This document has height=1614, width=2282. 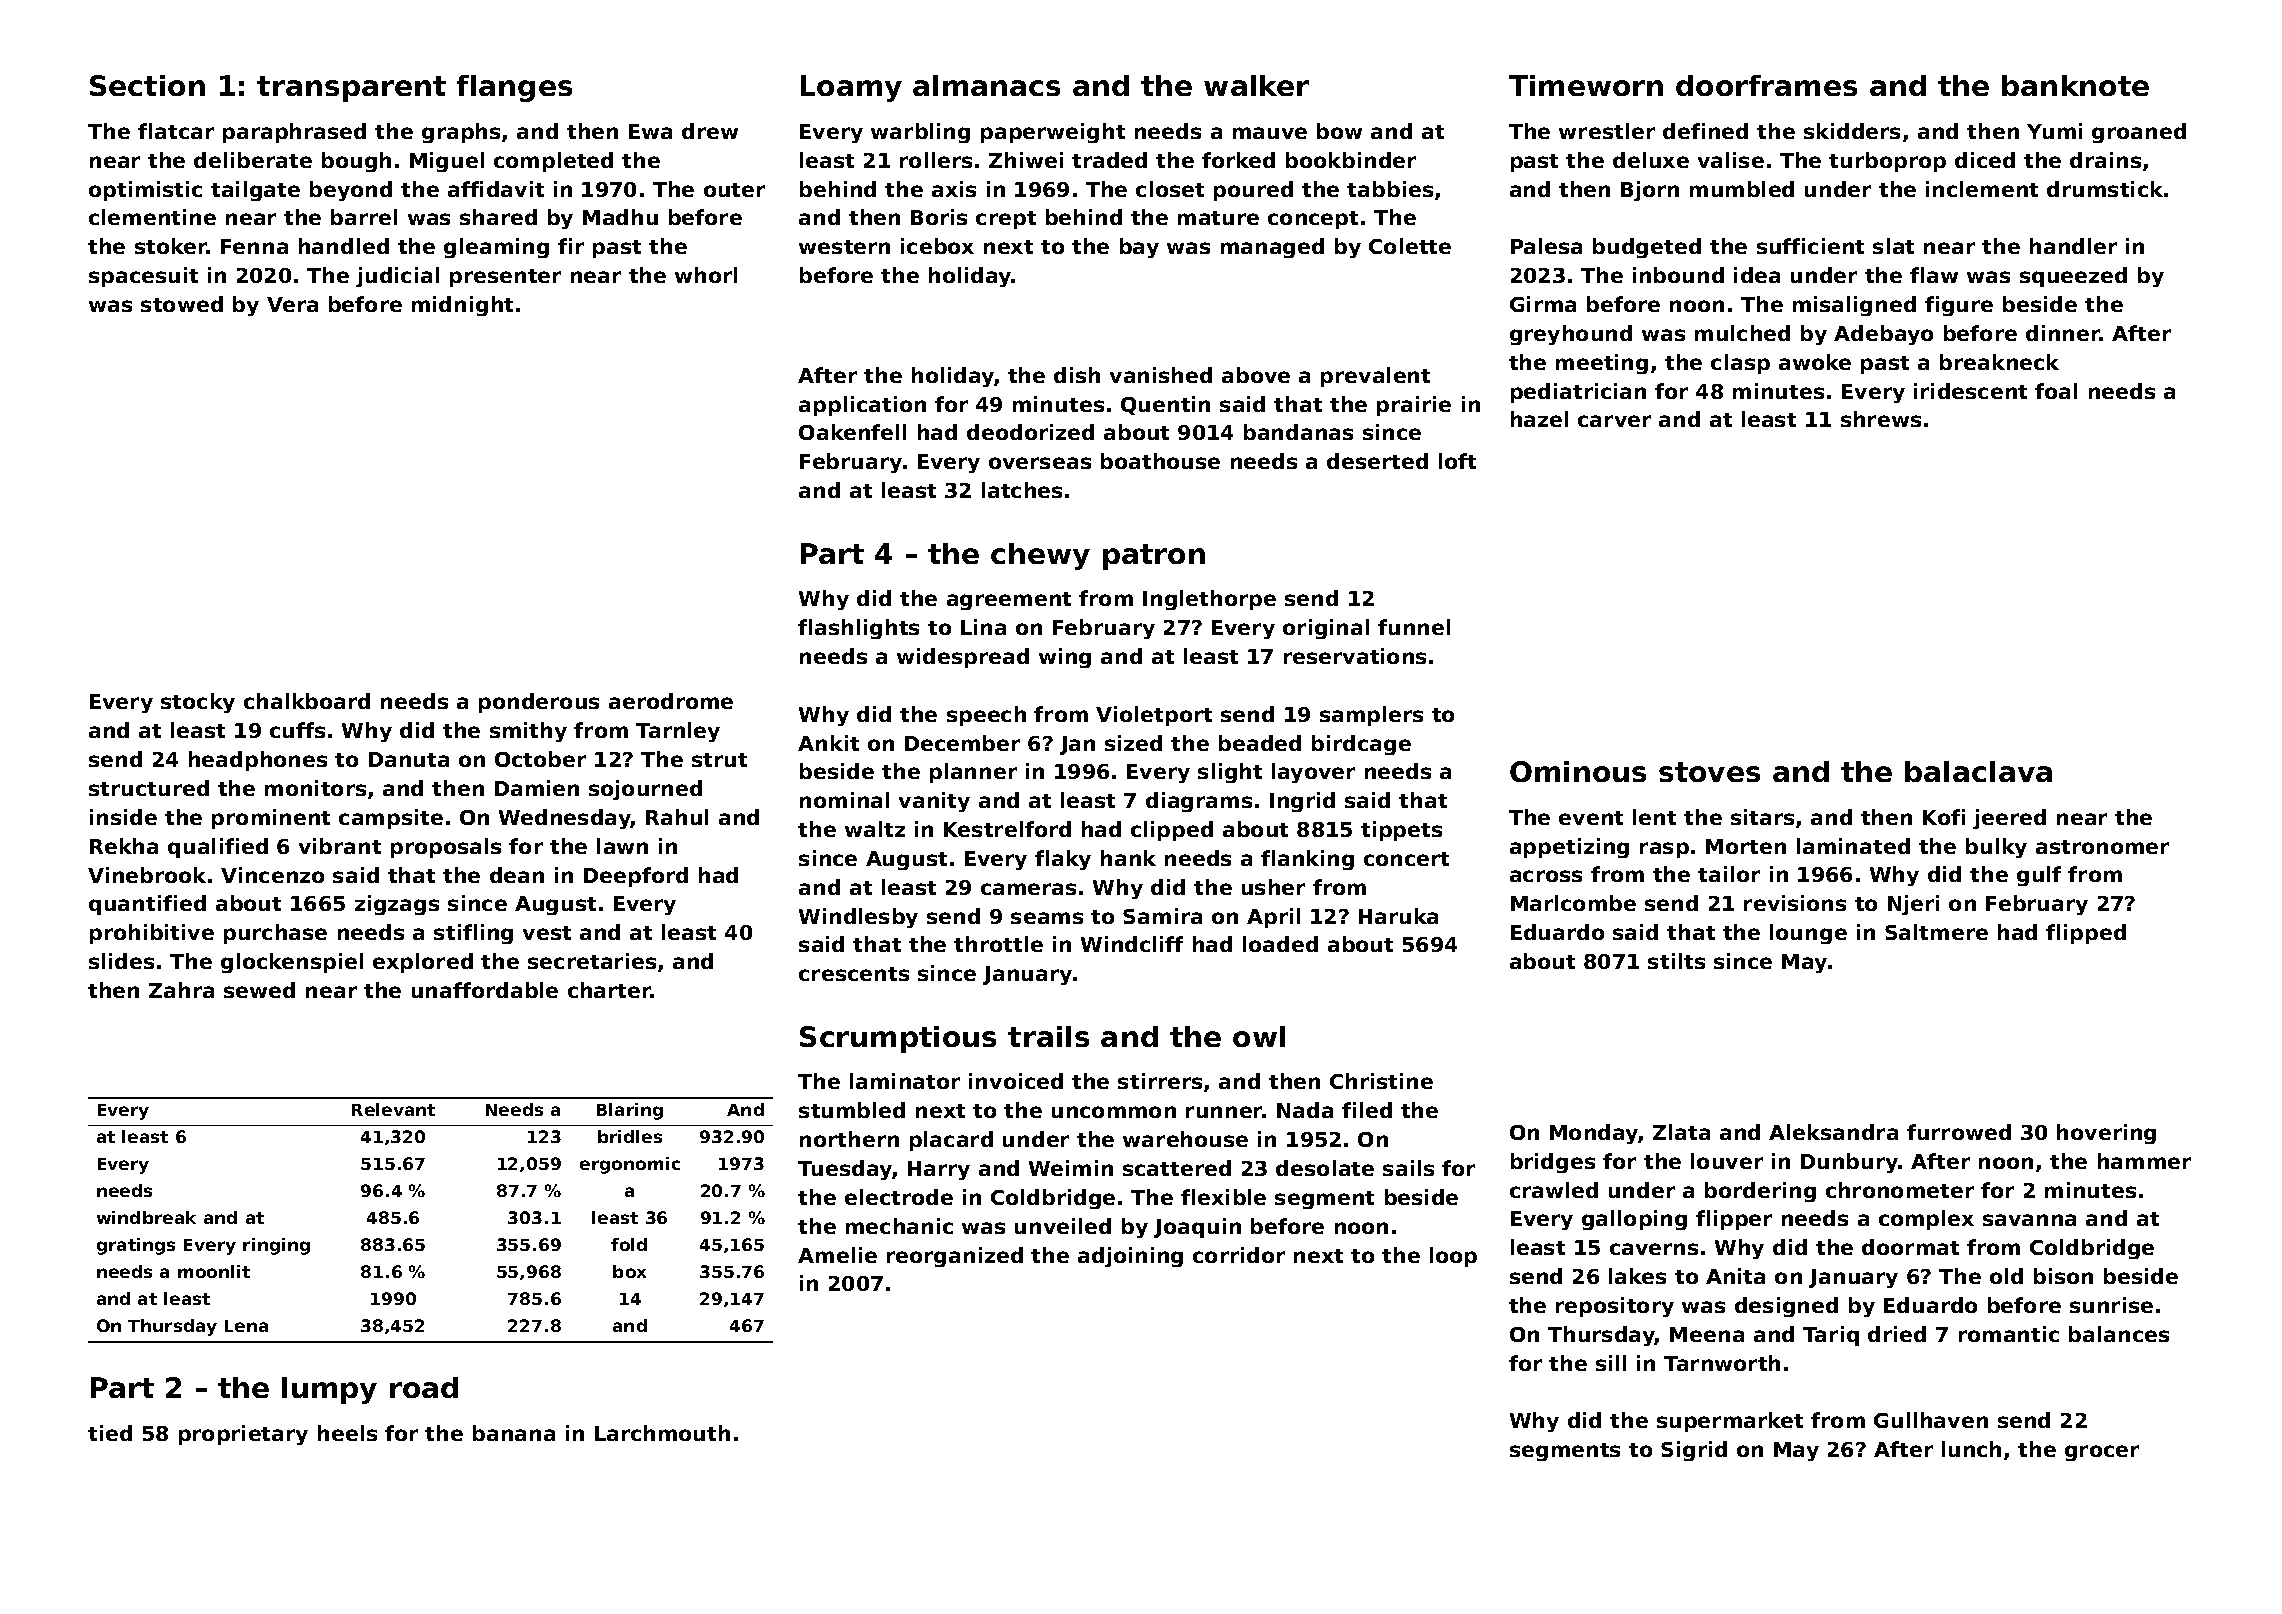 What do you see at coordinates (1230, 773) in the document?
I see `slight` at bounding box center [1230, 773].
